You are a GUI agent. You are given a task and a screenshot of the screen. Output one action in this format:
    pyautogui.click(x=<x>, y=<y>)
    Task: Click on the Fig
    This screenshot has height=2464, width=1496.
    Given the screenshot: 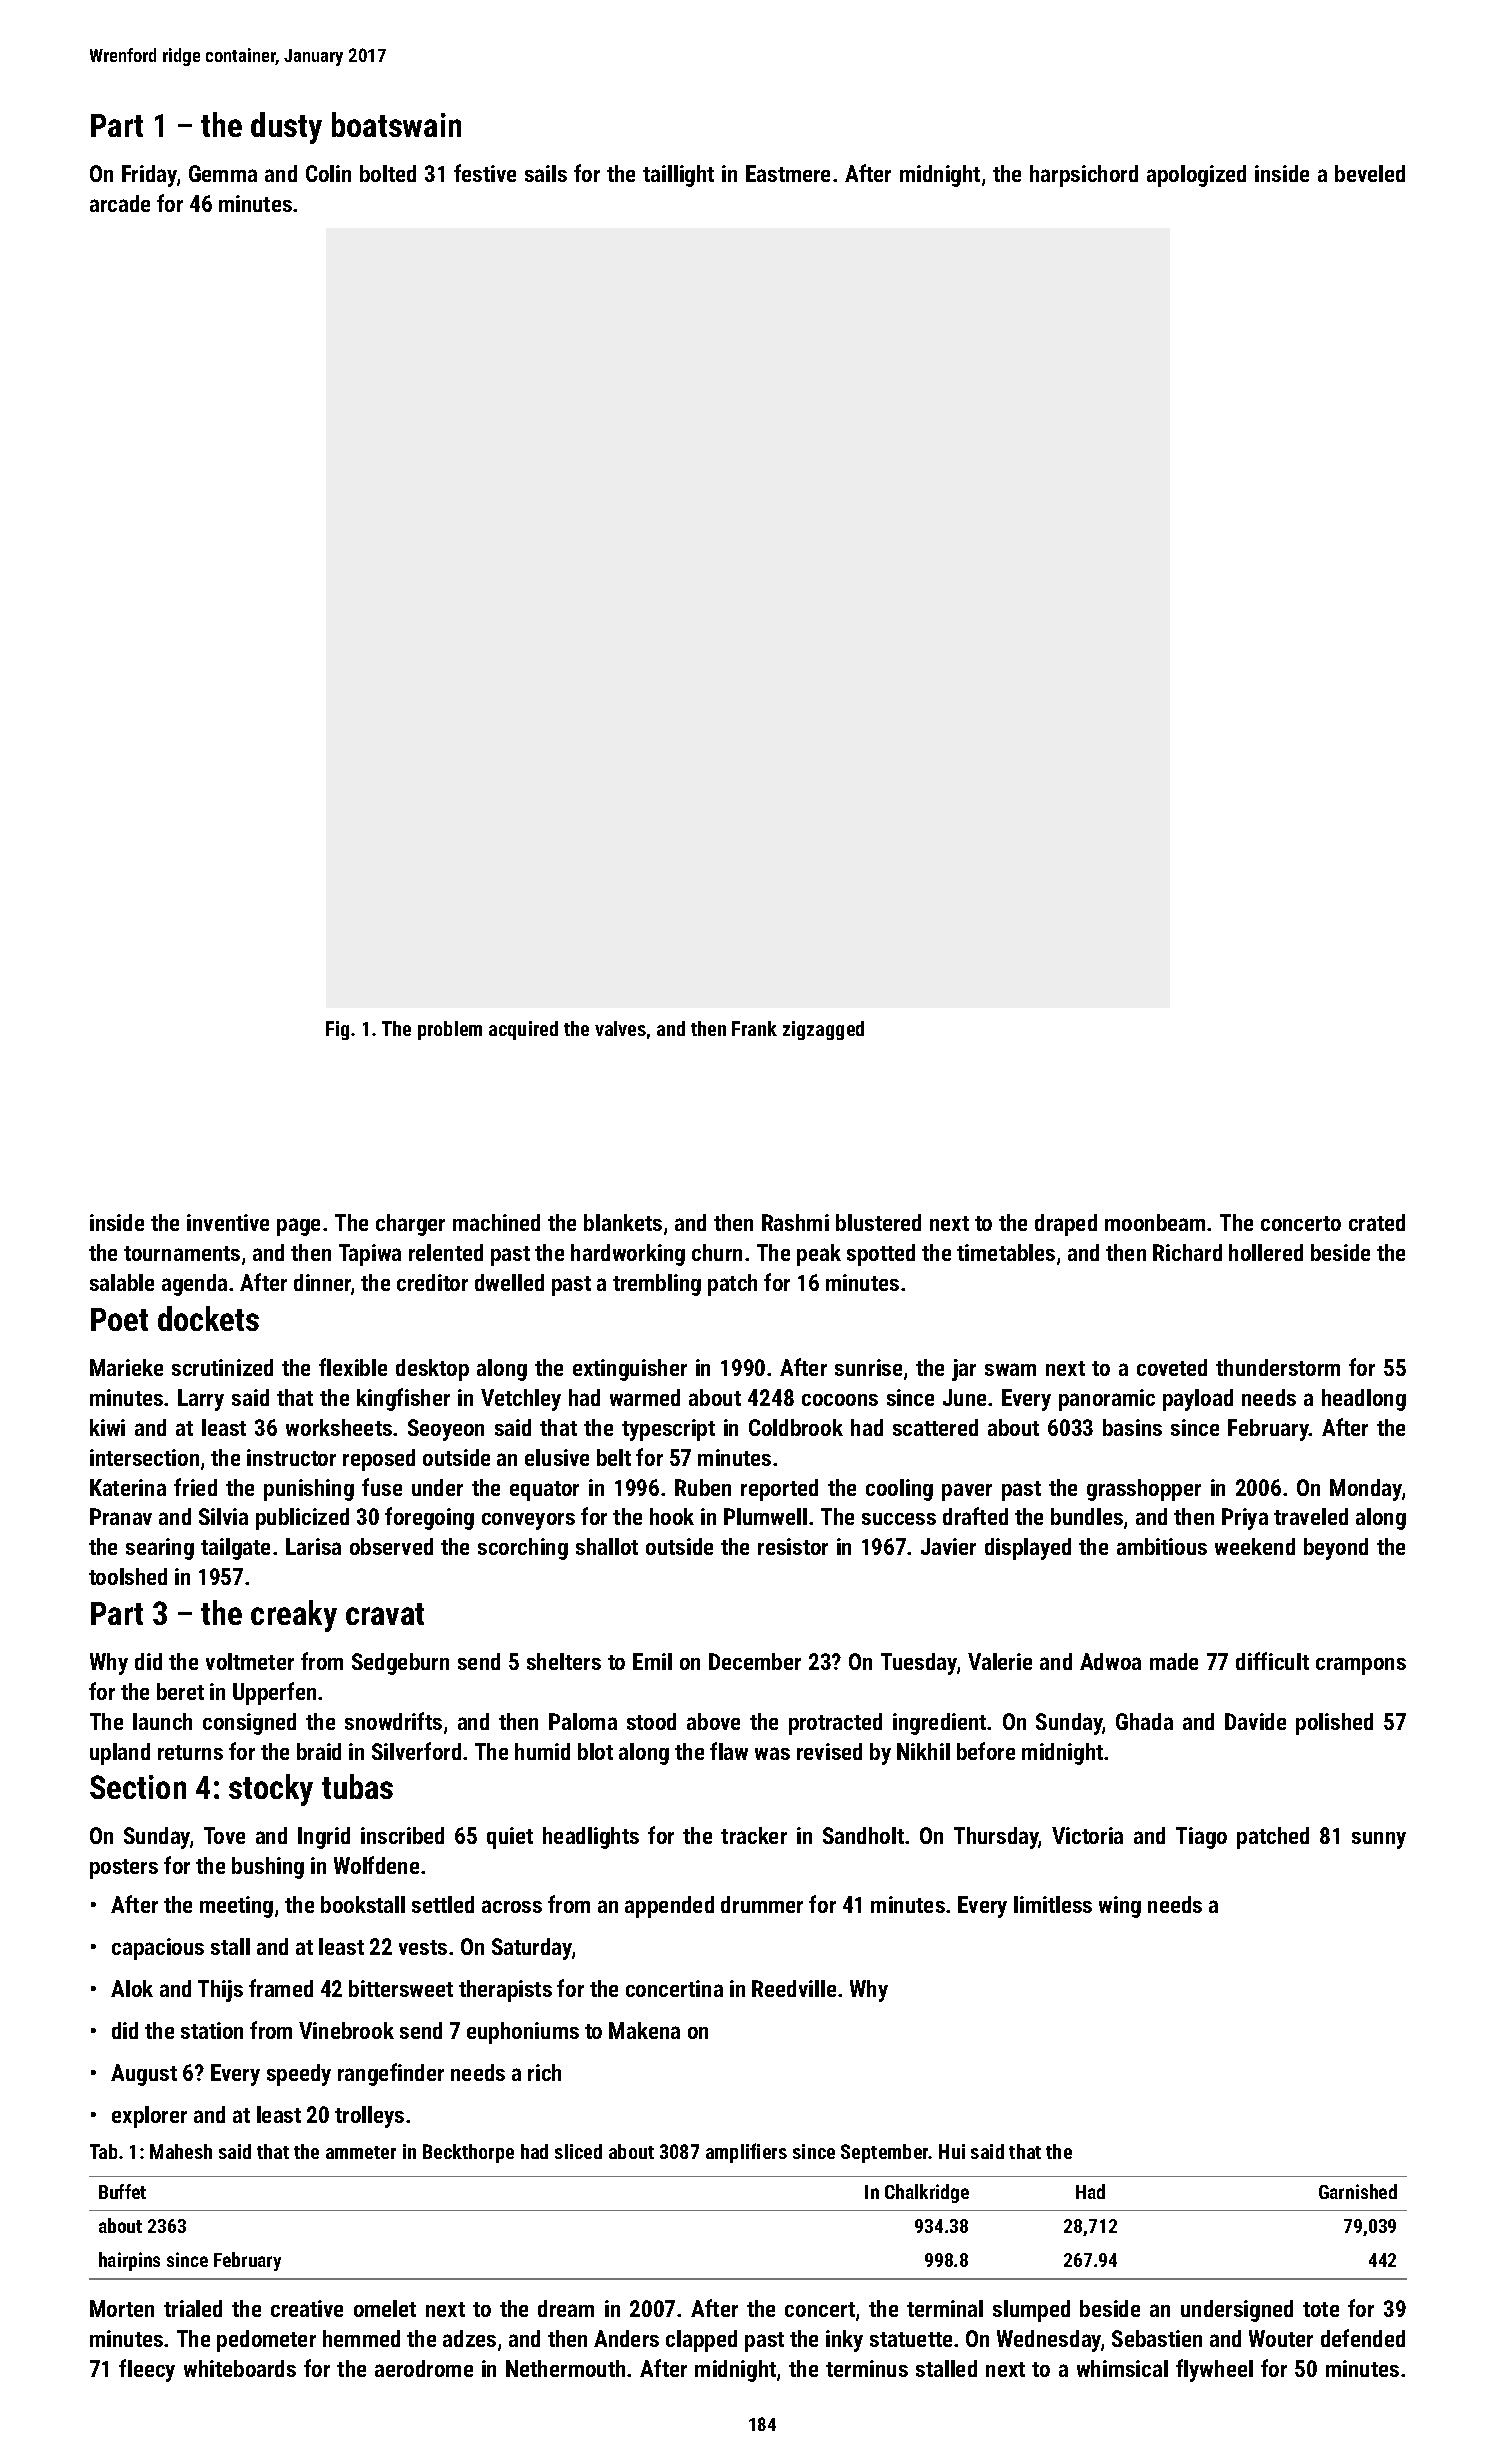 What is the action you would take?
    pyautogui.click(x=337, y=1030)
